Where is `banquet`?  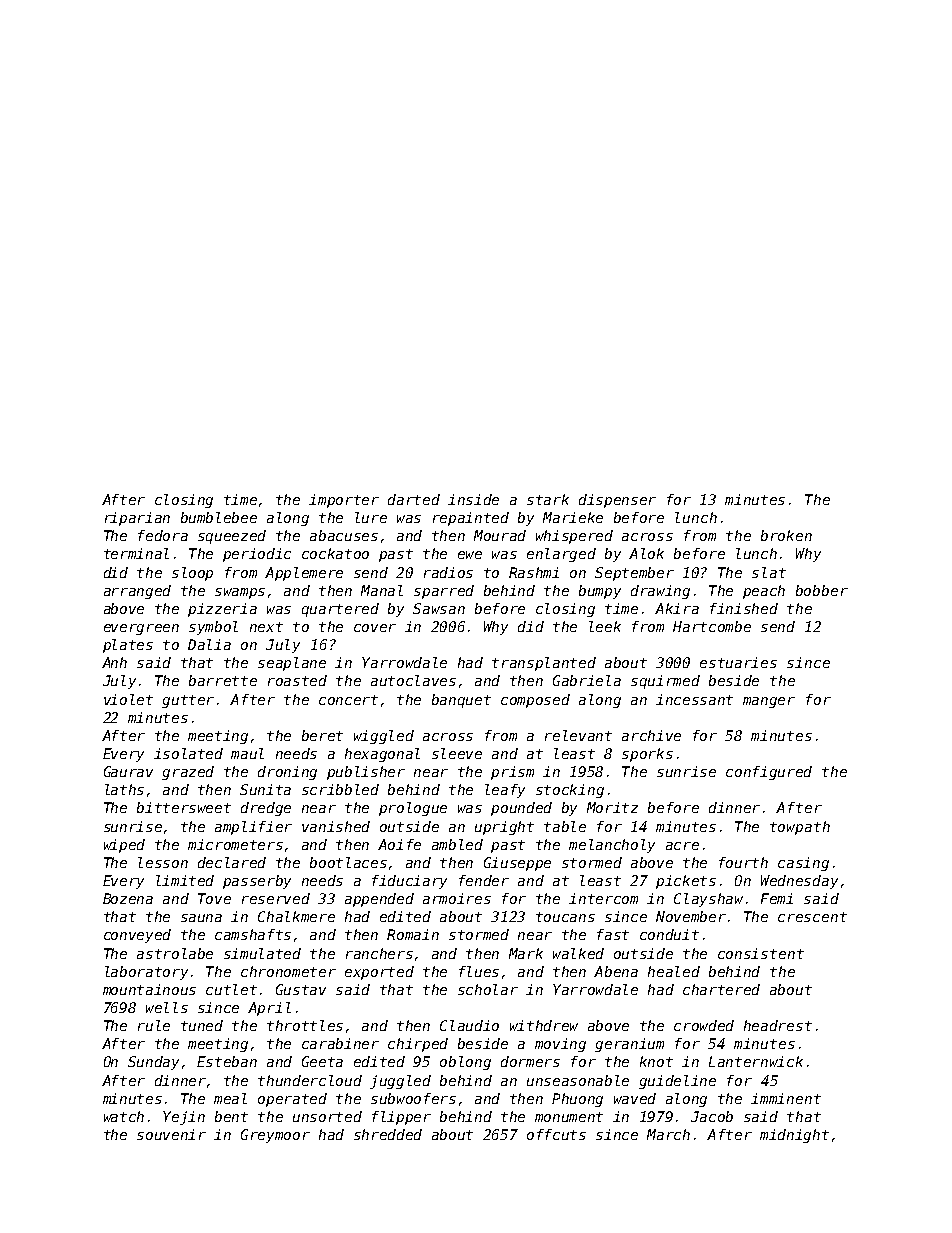 banquet is located at coordinates (461, 701).
